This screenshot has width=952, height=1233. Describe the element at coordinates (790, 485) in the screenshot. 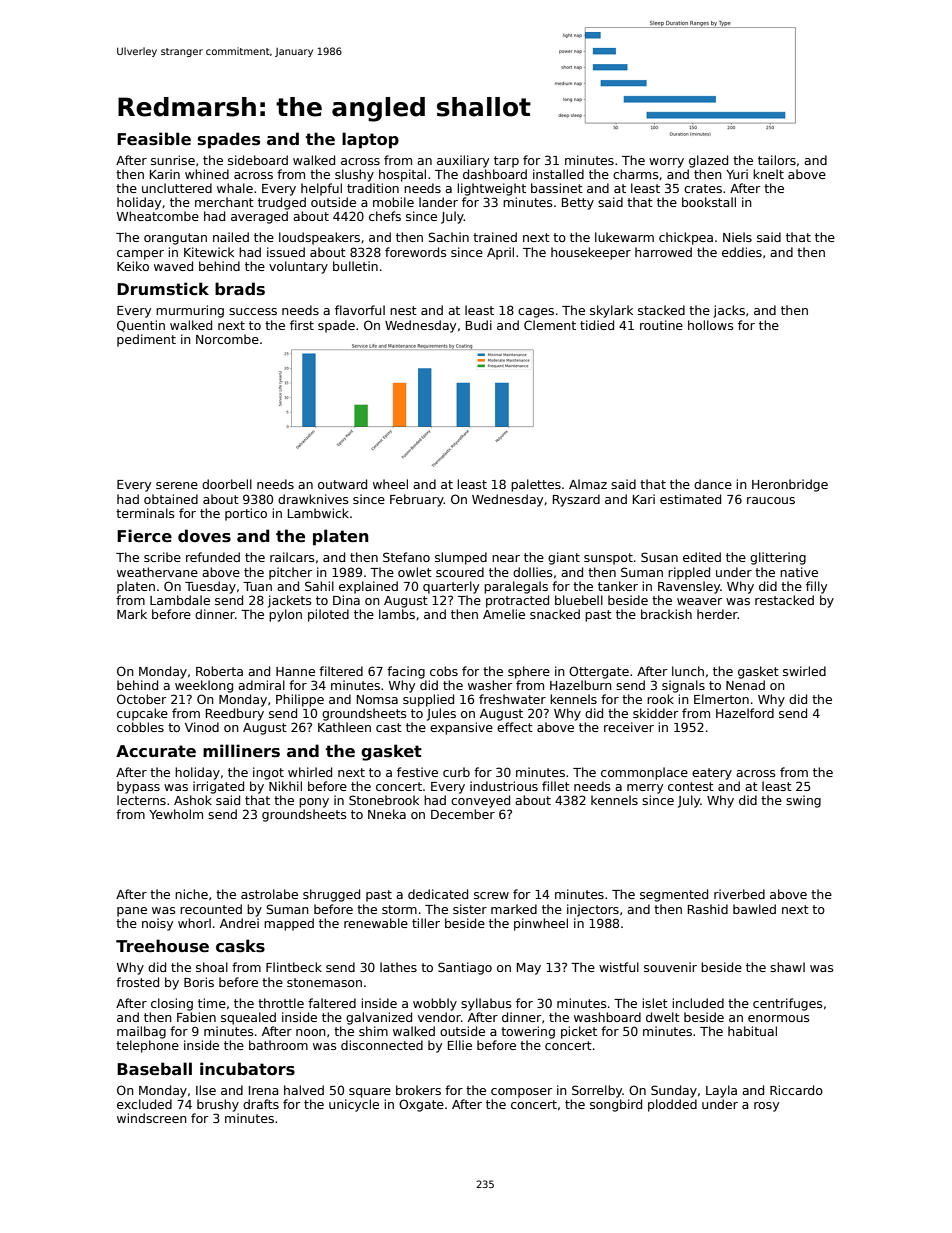

I see `Heronbridge` at that location.
